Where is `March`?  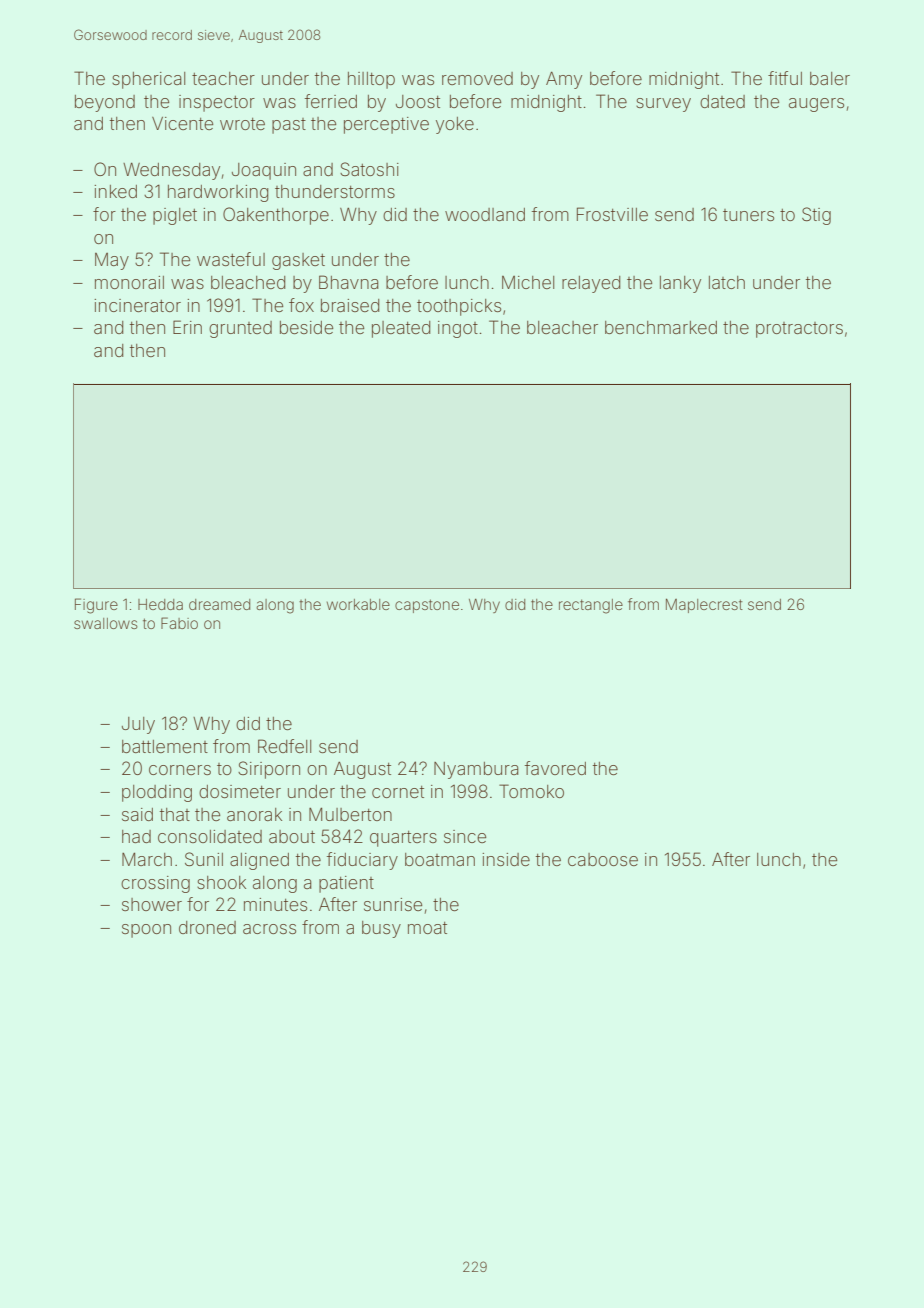 March is located at coordinates (147, 859).
